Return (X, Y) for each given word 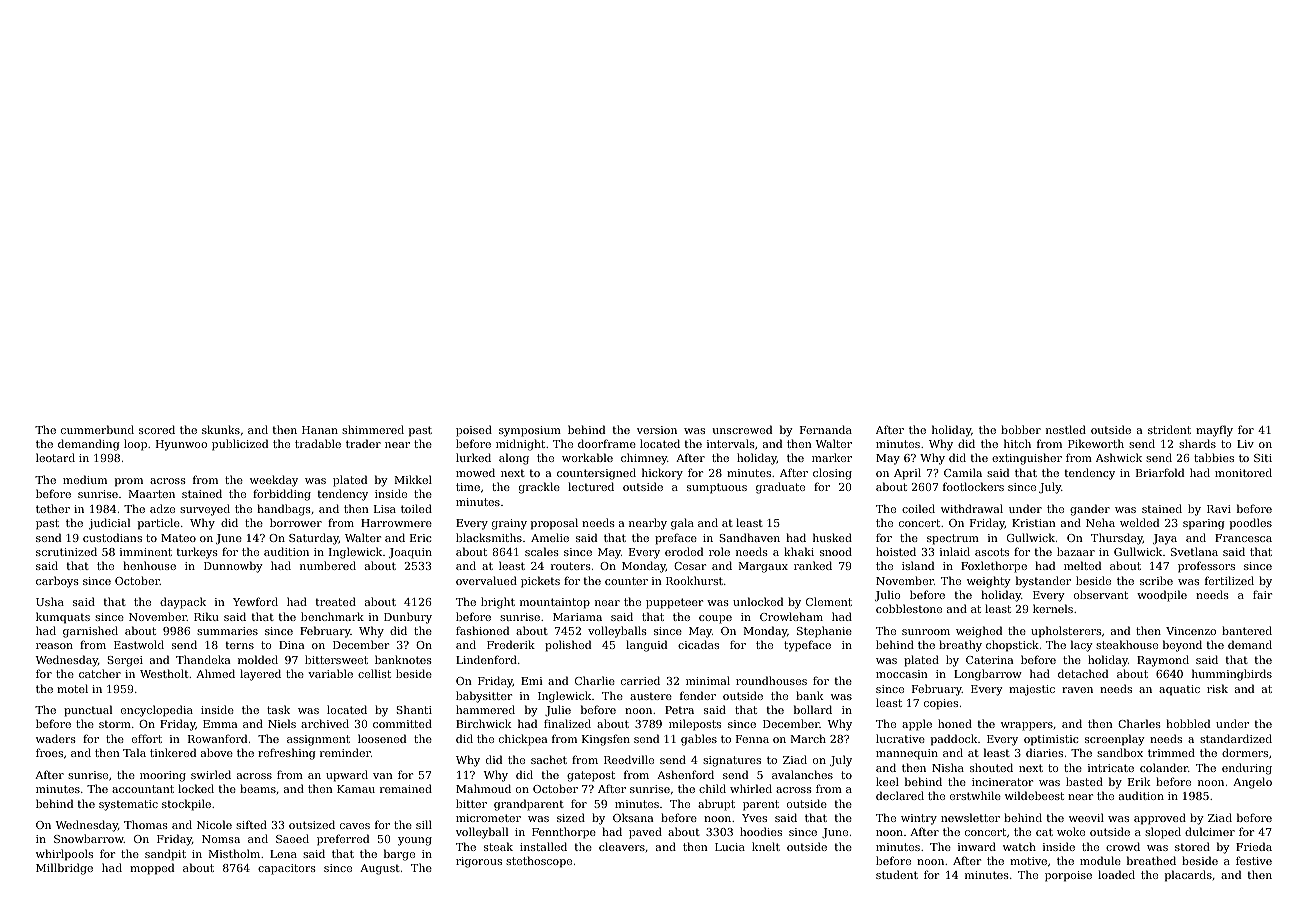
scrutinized (66, 551)
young (415, 841)
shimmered (373, 429)
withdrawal (972, 508)
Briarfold (1160, 472)
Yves (754, 818)
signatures (732, 761)
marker (832, 457)
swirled (211, 774)
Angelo (1252, 783)
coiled (918, 508)
